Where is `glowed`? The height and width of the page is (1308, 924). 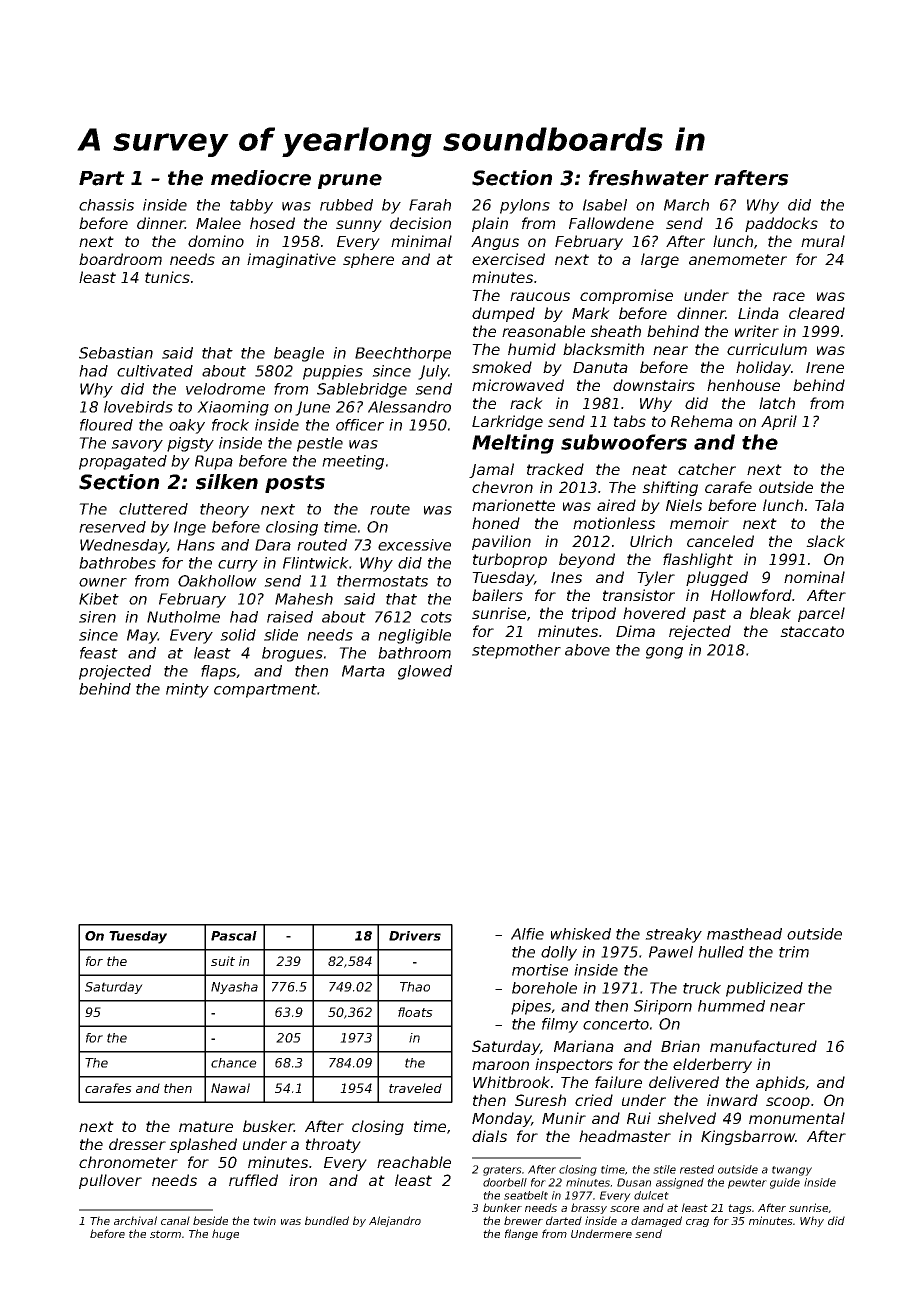 glowed is located at coordinates (425, 672).
